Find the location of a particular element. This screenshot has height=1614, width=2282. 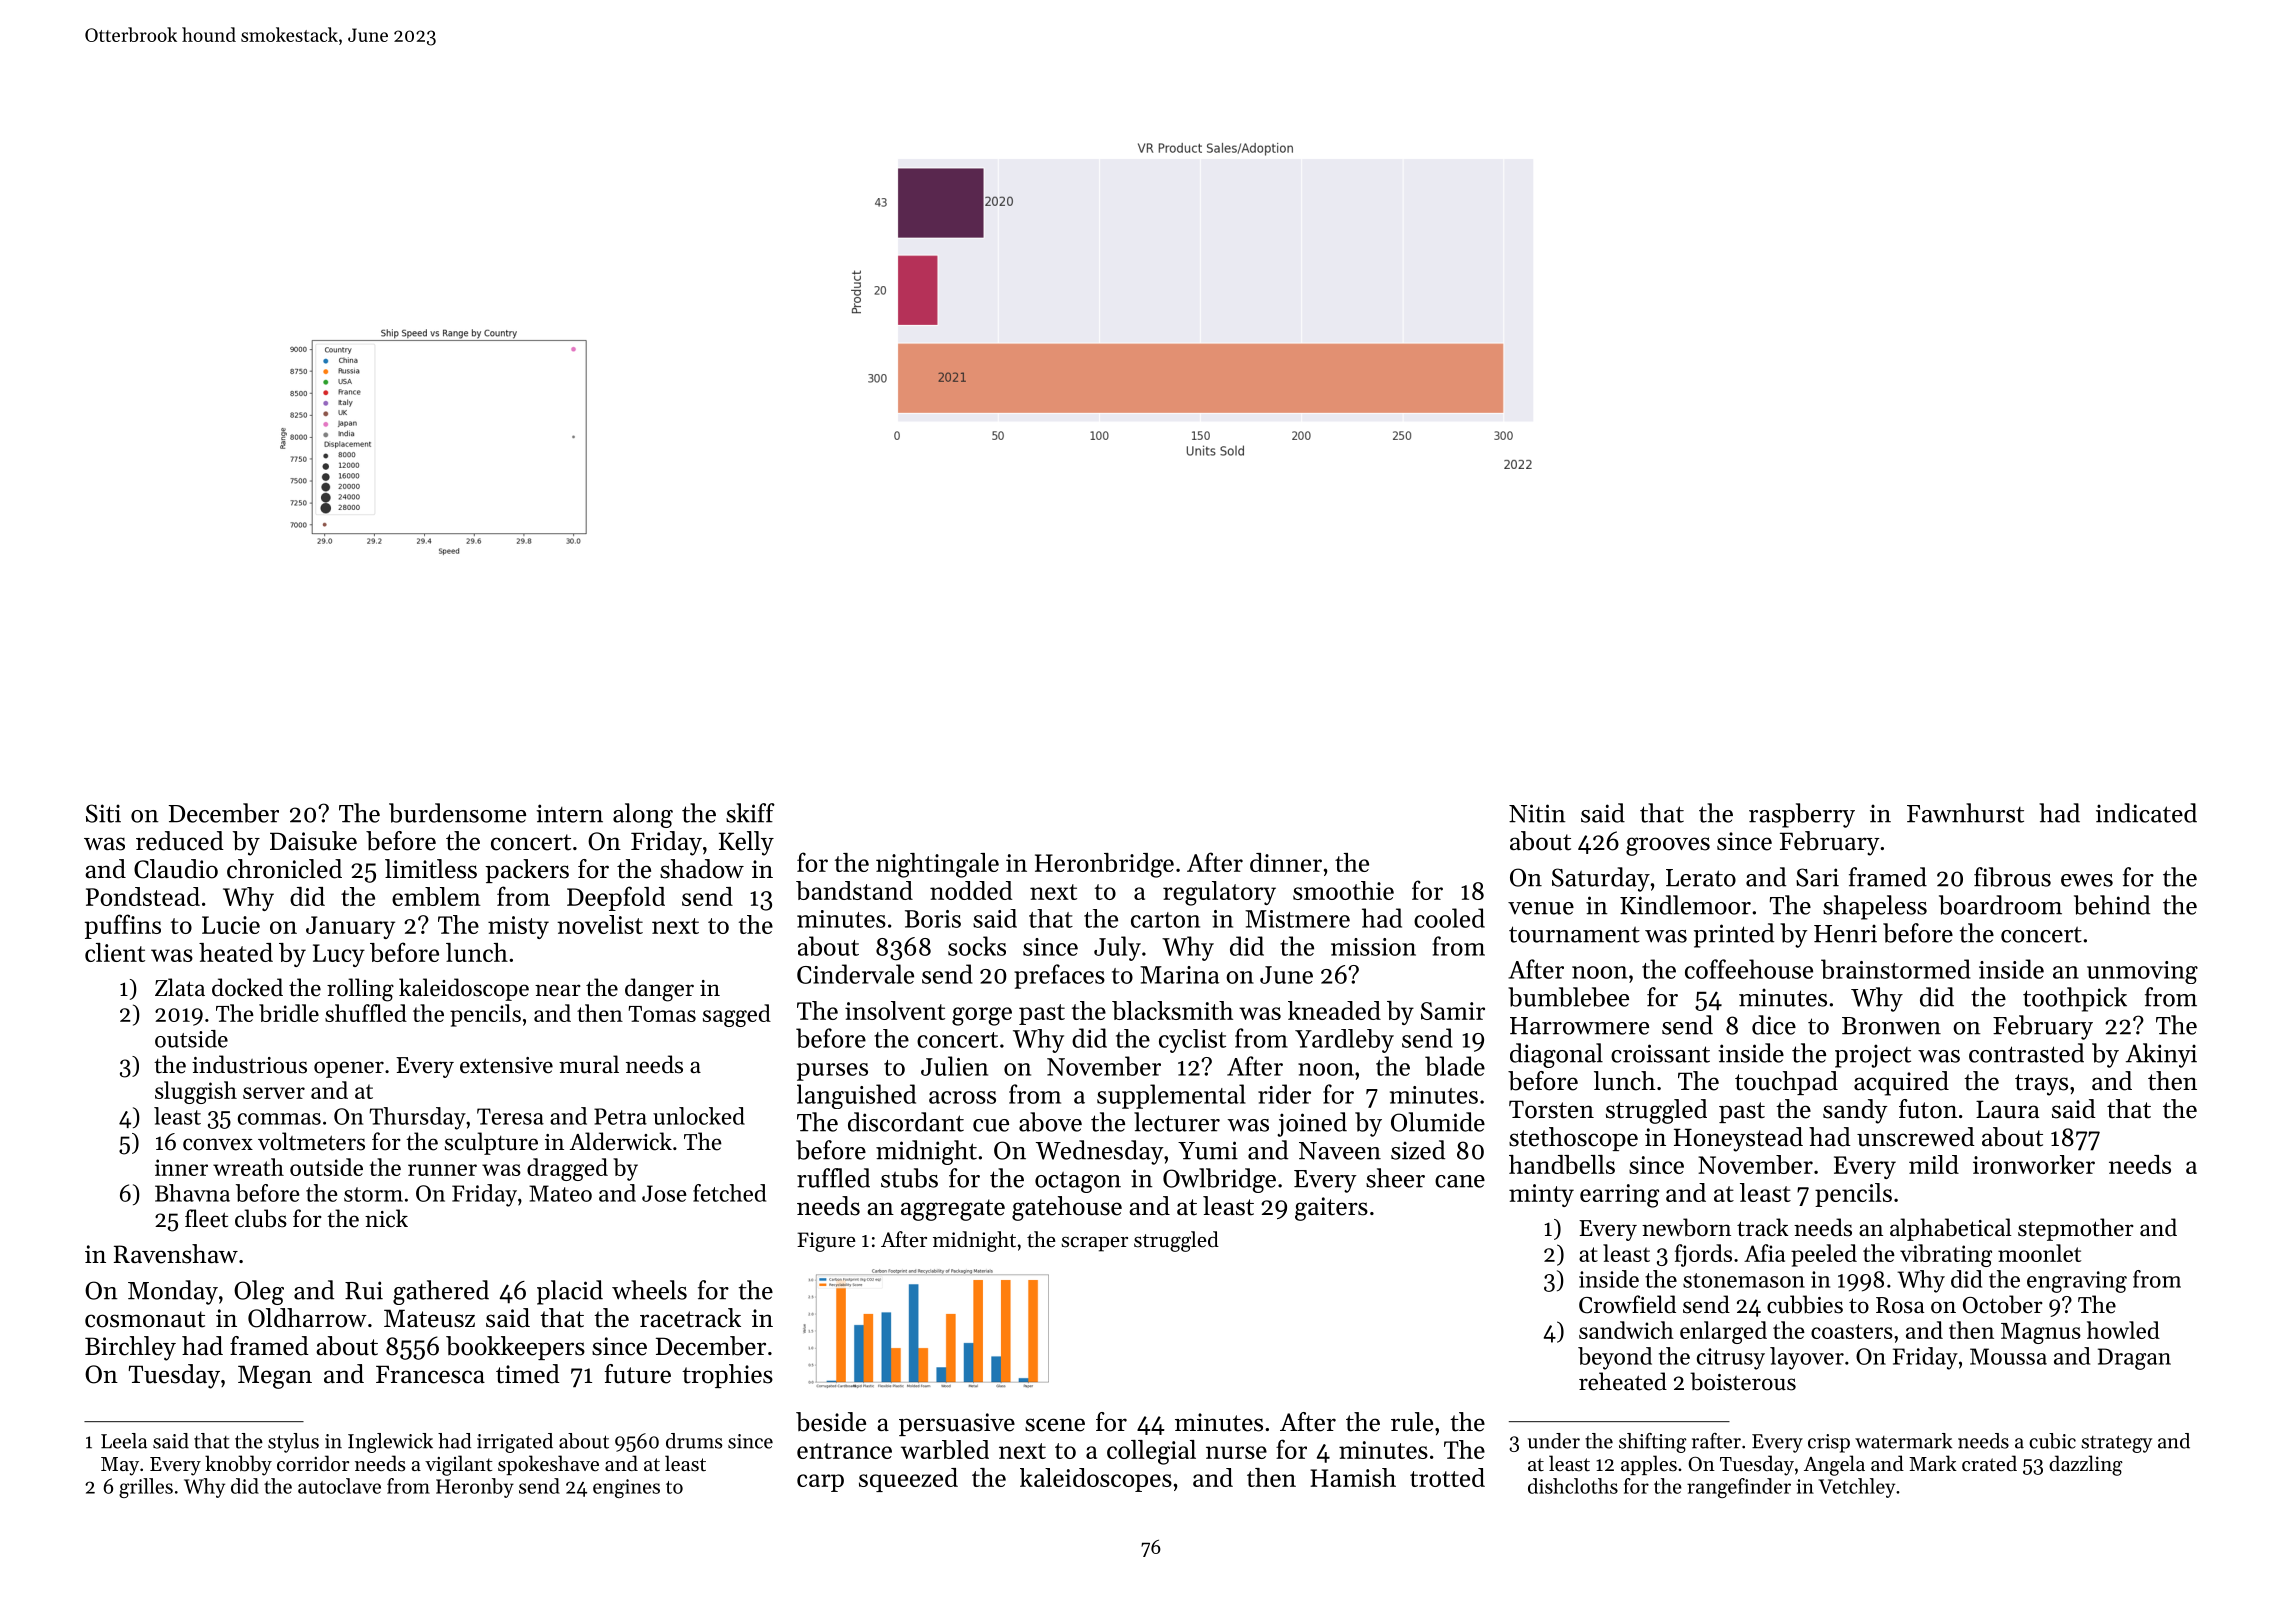

wreath is located at coordinates (248, 1167).
